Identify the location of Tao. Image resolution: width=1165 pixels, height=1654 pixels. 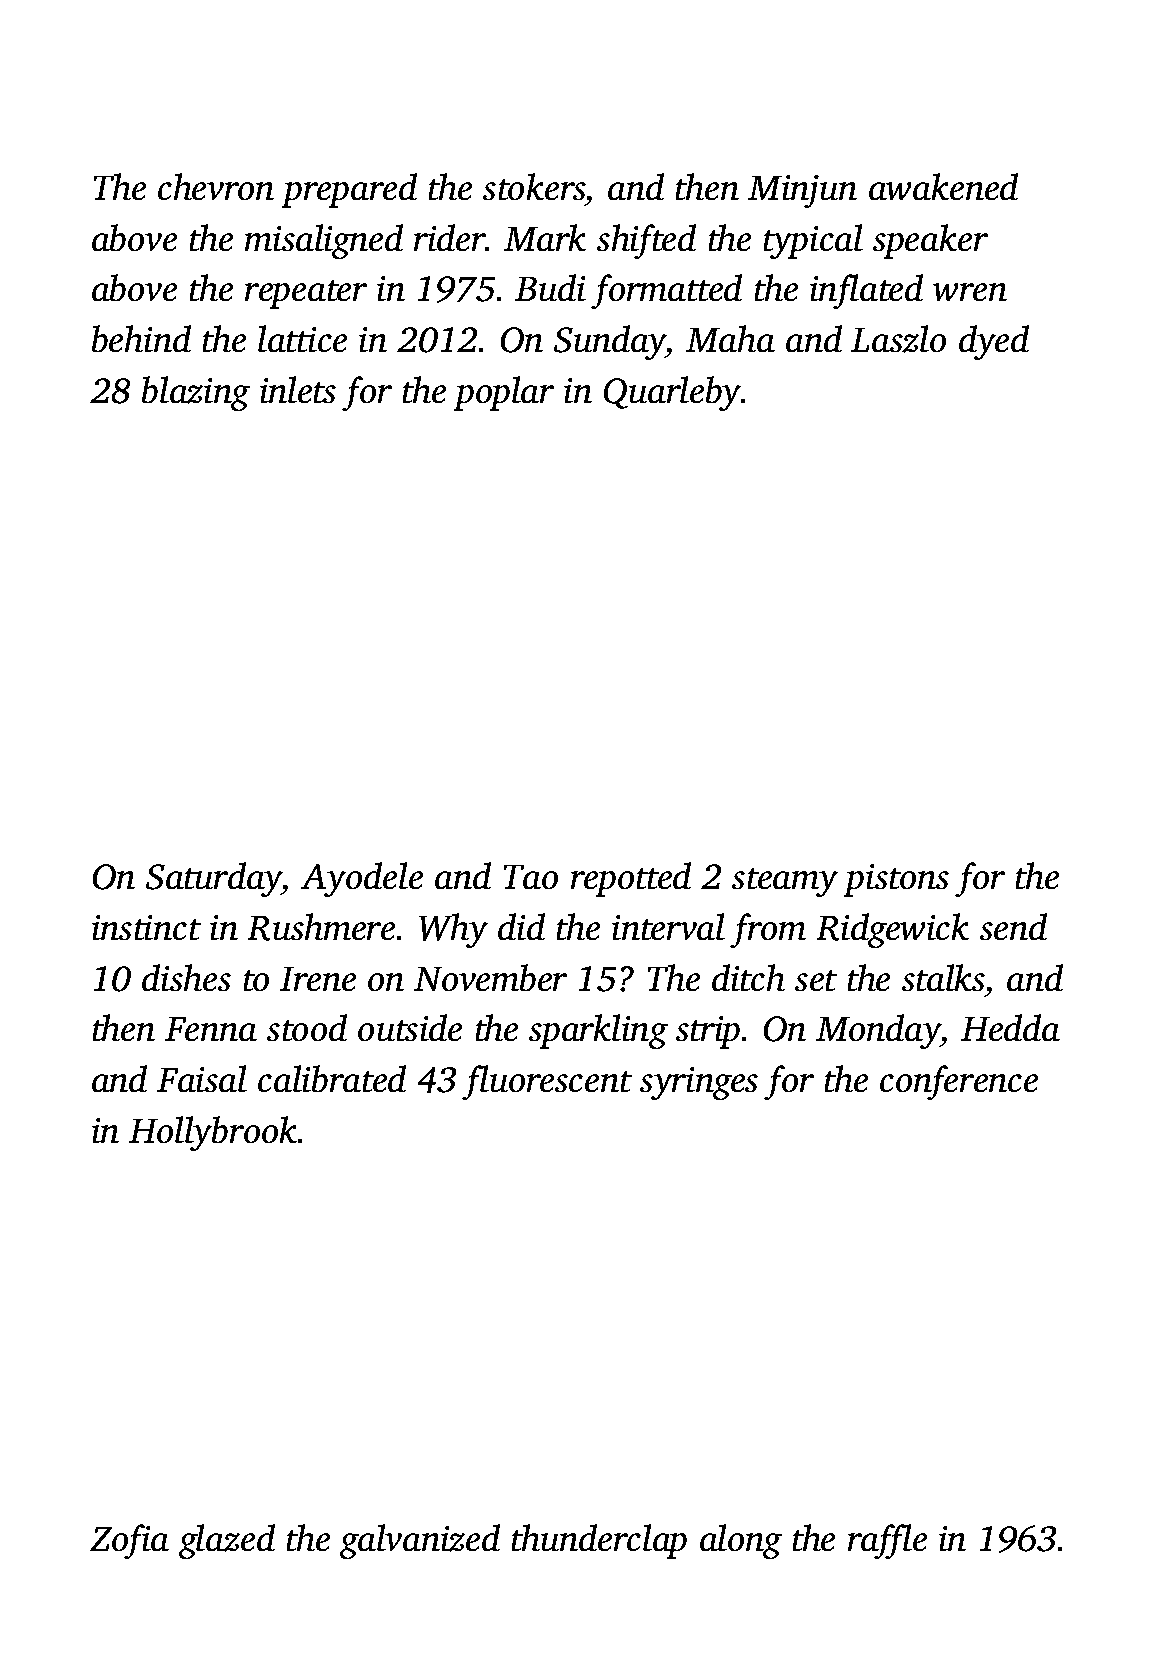
(531, 877).
